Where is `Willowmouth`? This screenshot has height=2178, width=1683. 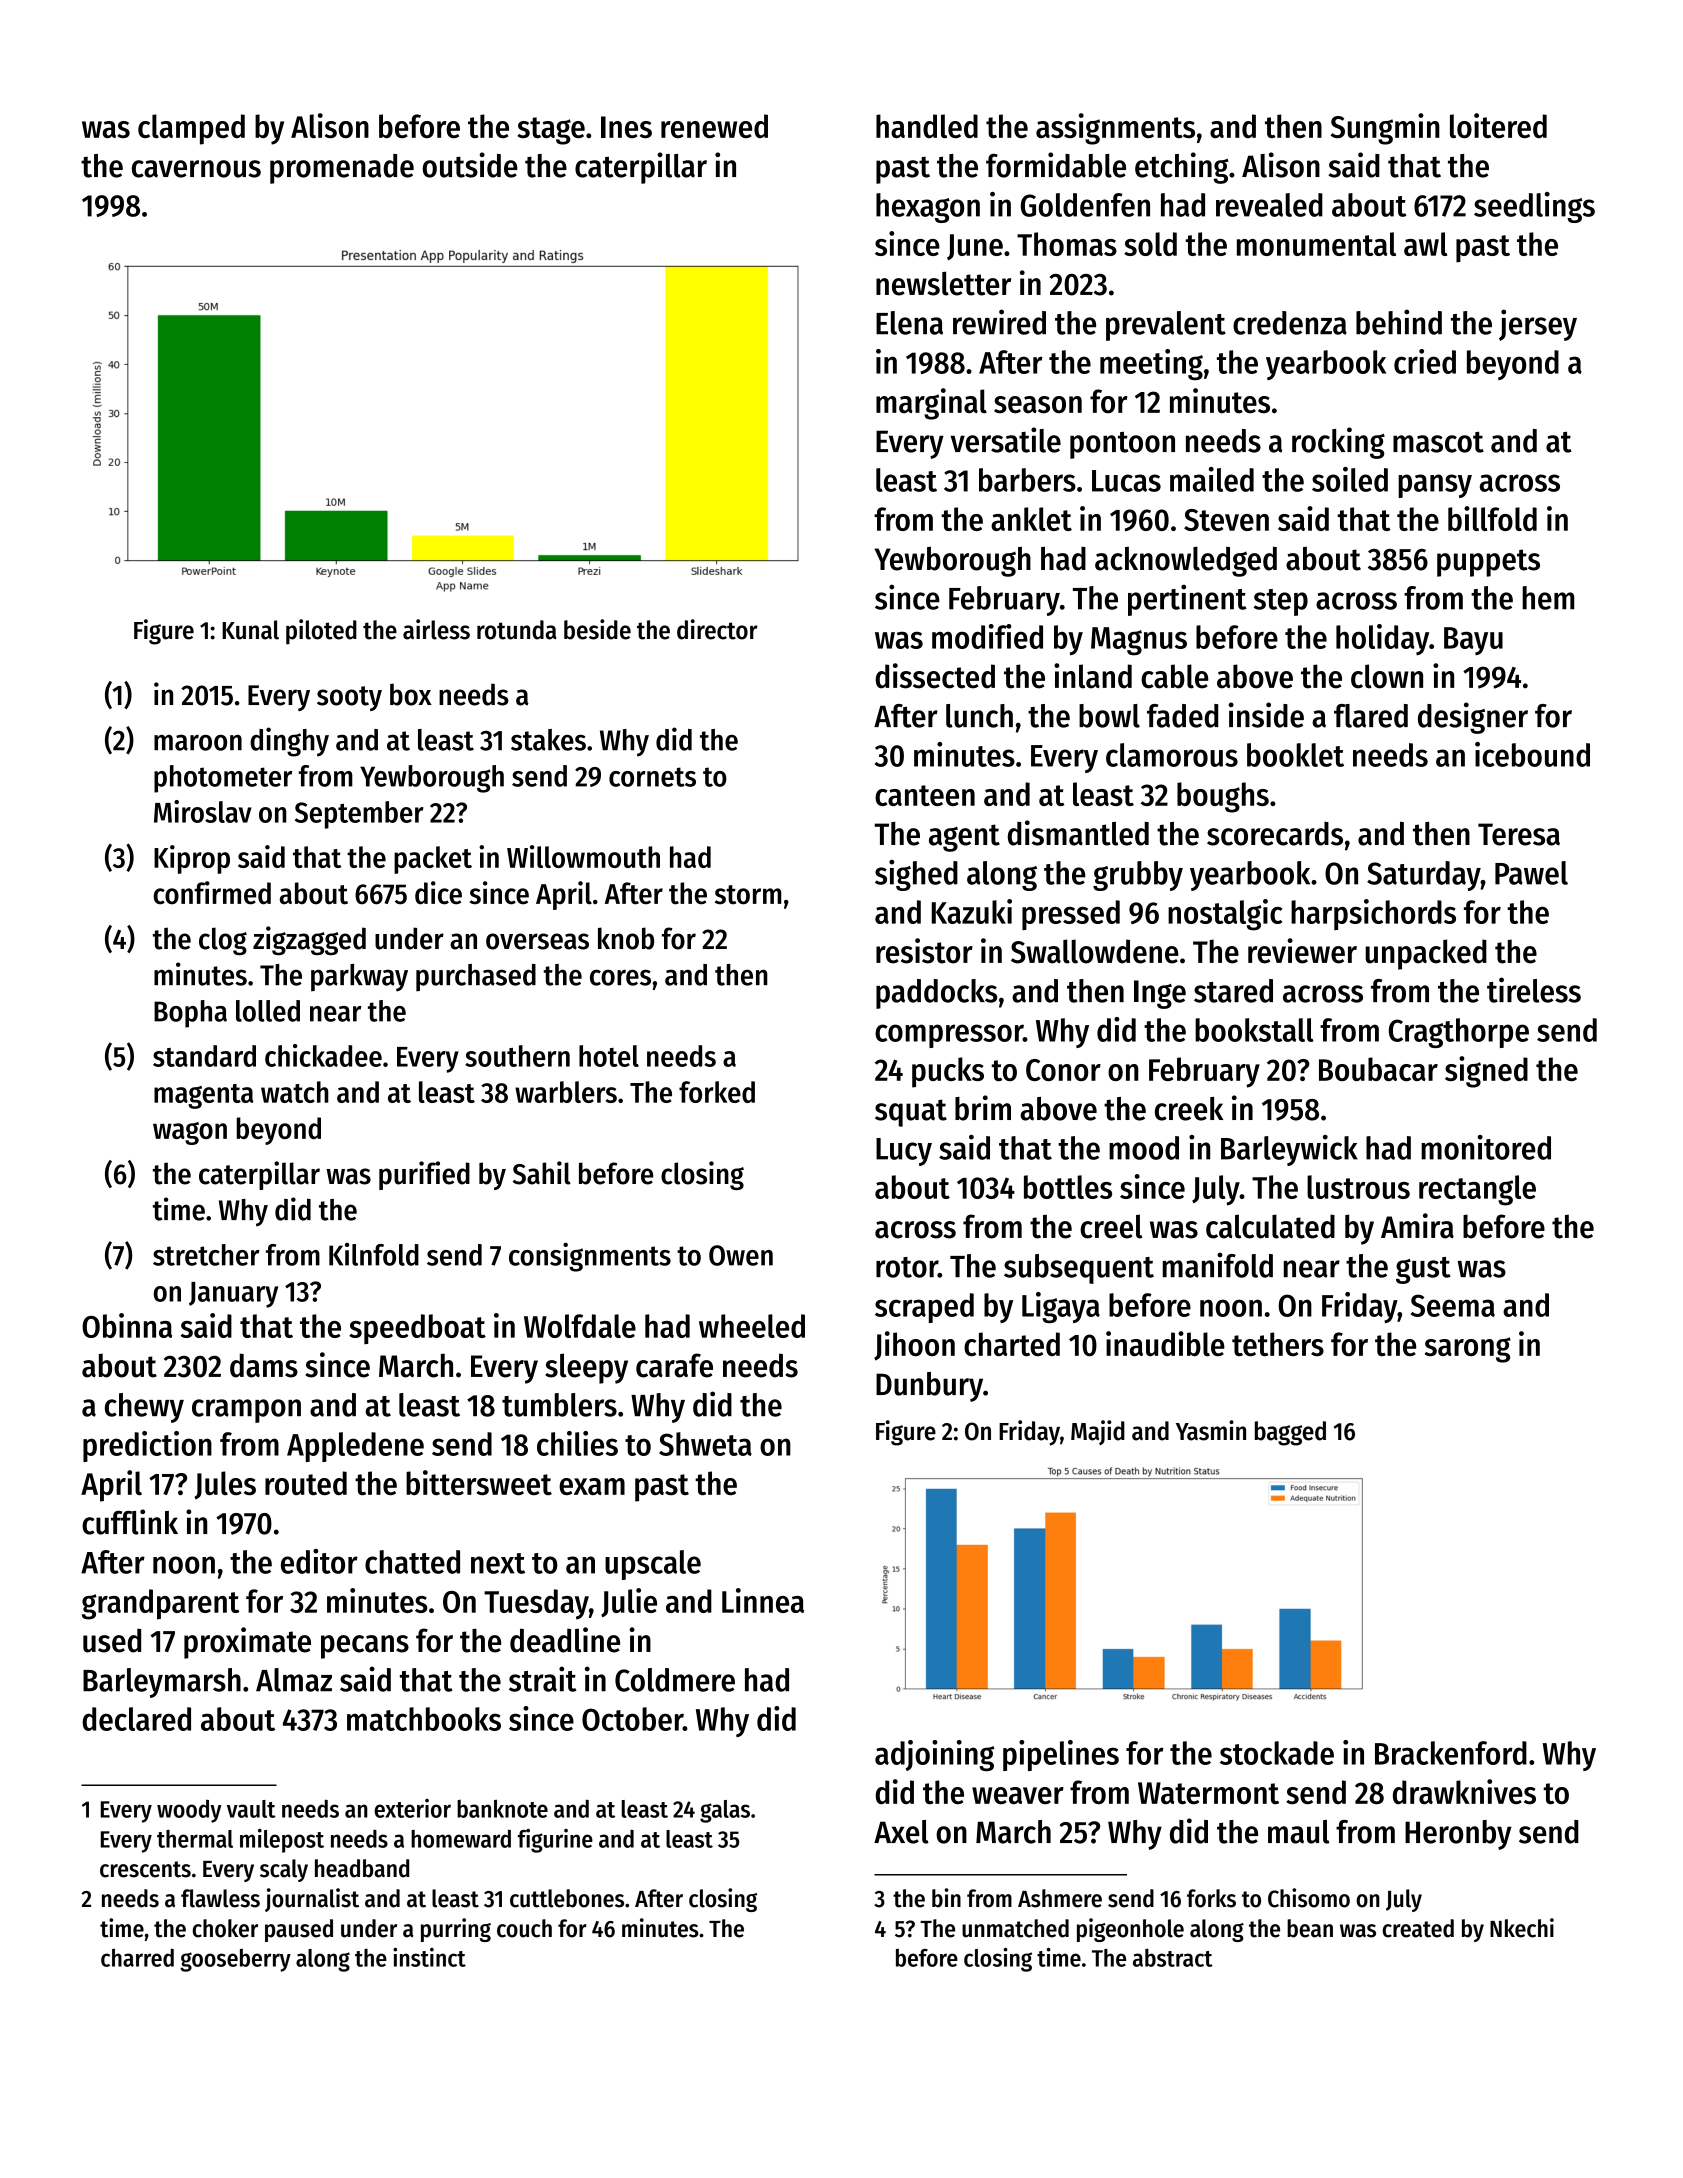 Willowmouth is located at coordinates (583, 856).
